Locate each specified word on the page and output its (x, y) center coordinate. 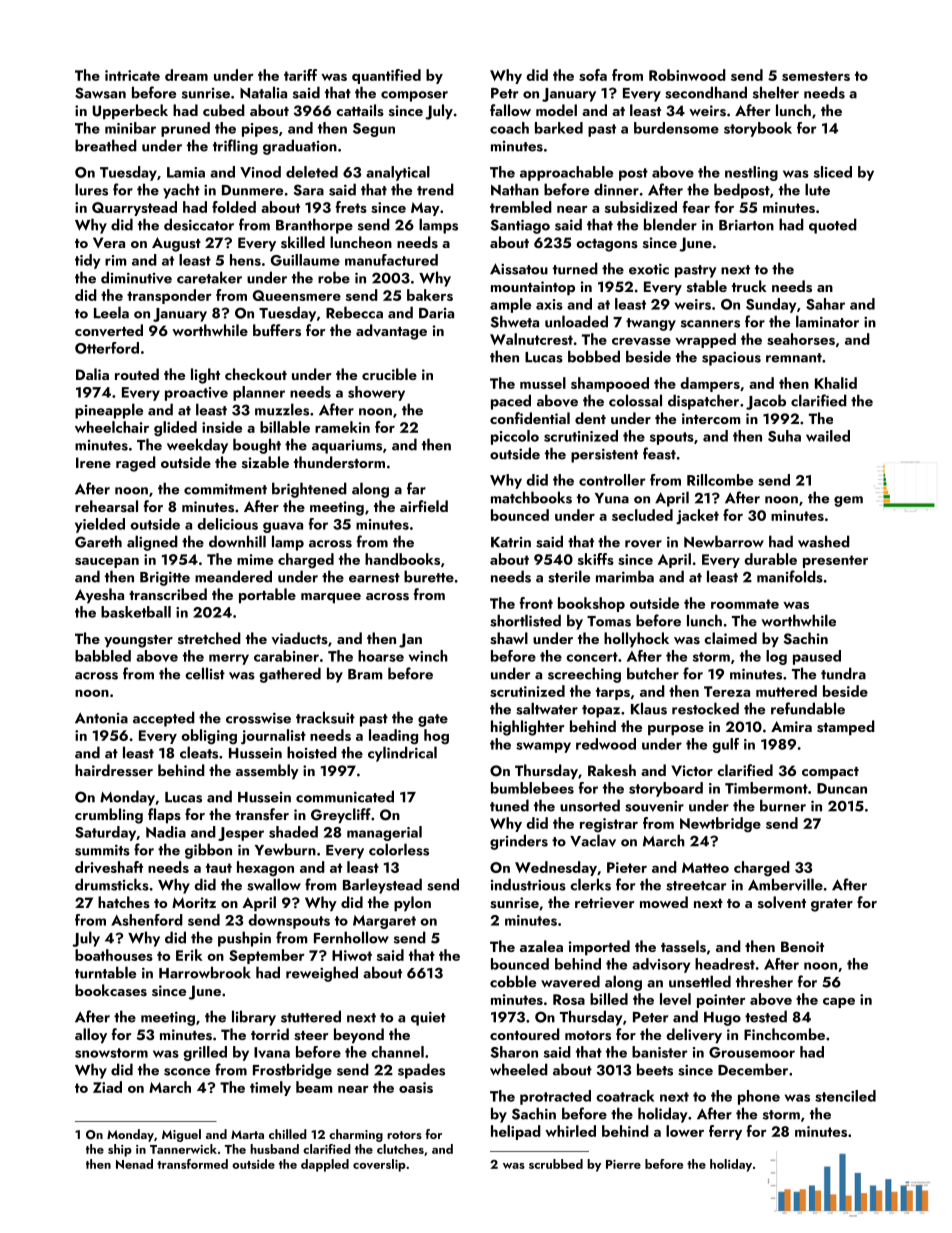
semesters (816, 76)
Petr (504, 93)
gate (433, 720)
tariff (300, 75)
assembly (267, 772)
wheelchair (112, 427)
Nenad (134, 1164)
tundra (843, 673)
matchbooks (531, 497)
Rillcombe (720, 480)
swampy (543, 747)
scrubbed (556, 1164)
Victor (692, 770)
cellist (205, 673)
